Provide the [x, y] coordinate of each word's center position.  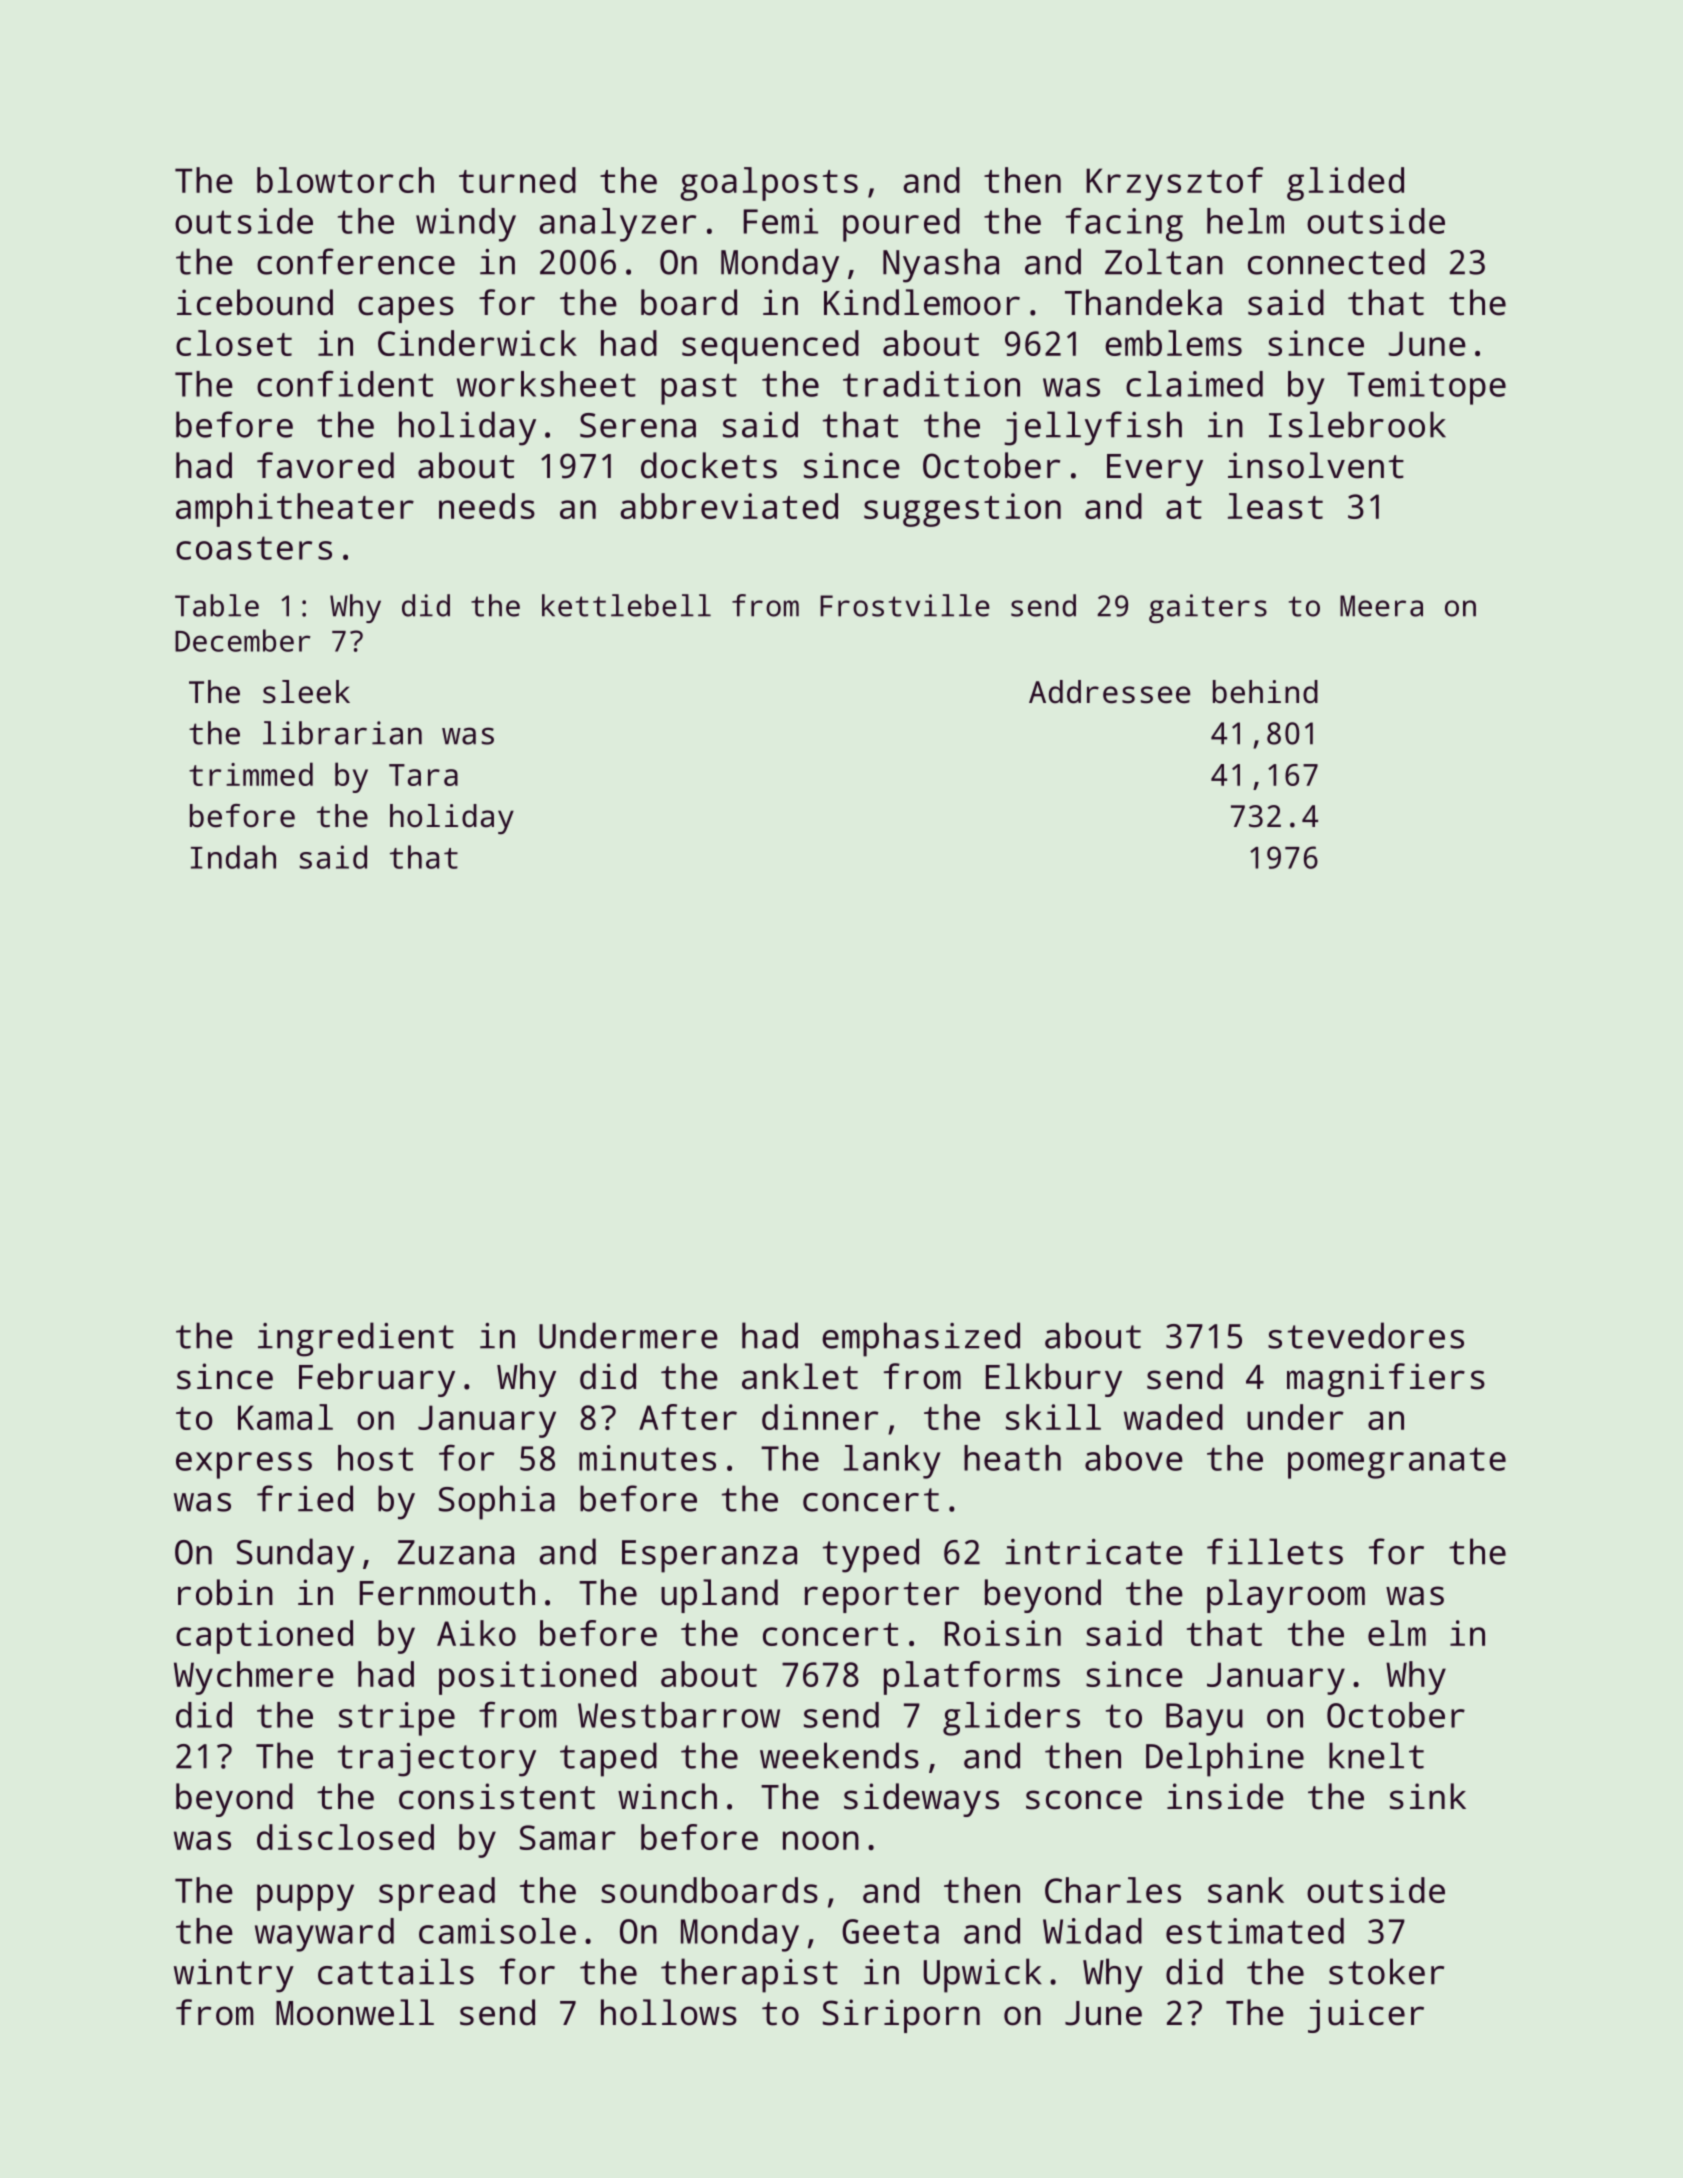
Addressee [1109, 692]
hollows [669, 2012]
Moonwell [355, 2012]
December [243, 640]
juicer [1366, 2016]
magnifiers [1386, 1380]
